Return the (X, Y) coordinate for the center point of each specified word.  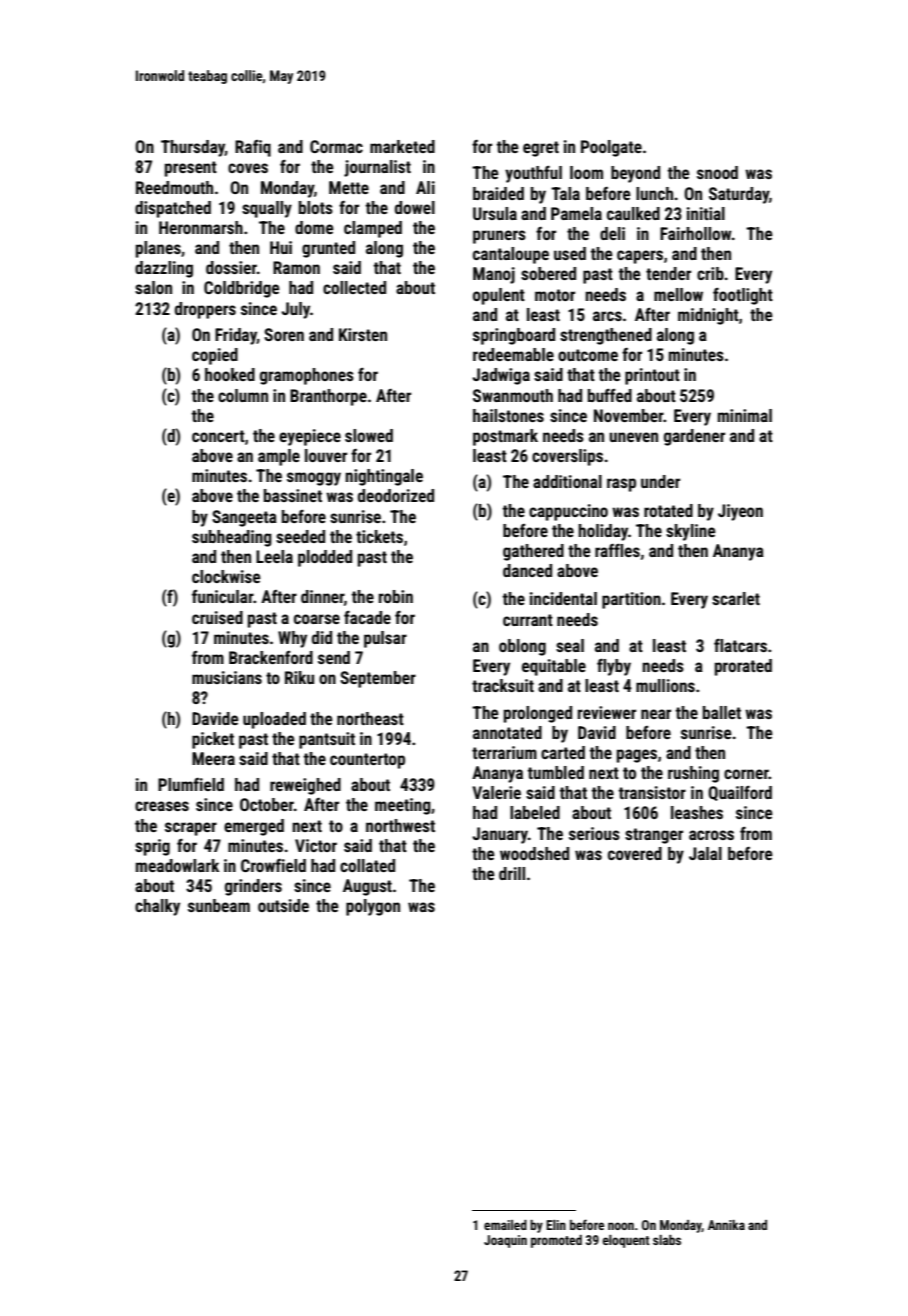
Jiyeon (740, 512)
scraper (191, 829)
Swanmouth (513, 395)
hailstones (508, 415)
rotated (668, 510)
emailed (505, 1225)
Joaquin (505, 1241)
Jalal (705, 853)
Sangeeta (244, 518)
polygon (373, 907)
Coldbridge (242, 289)
